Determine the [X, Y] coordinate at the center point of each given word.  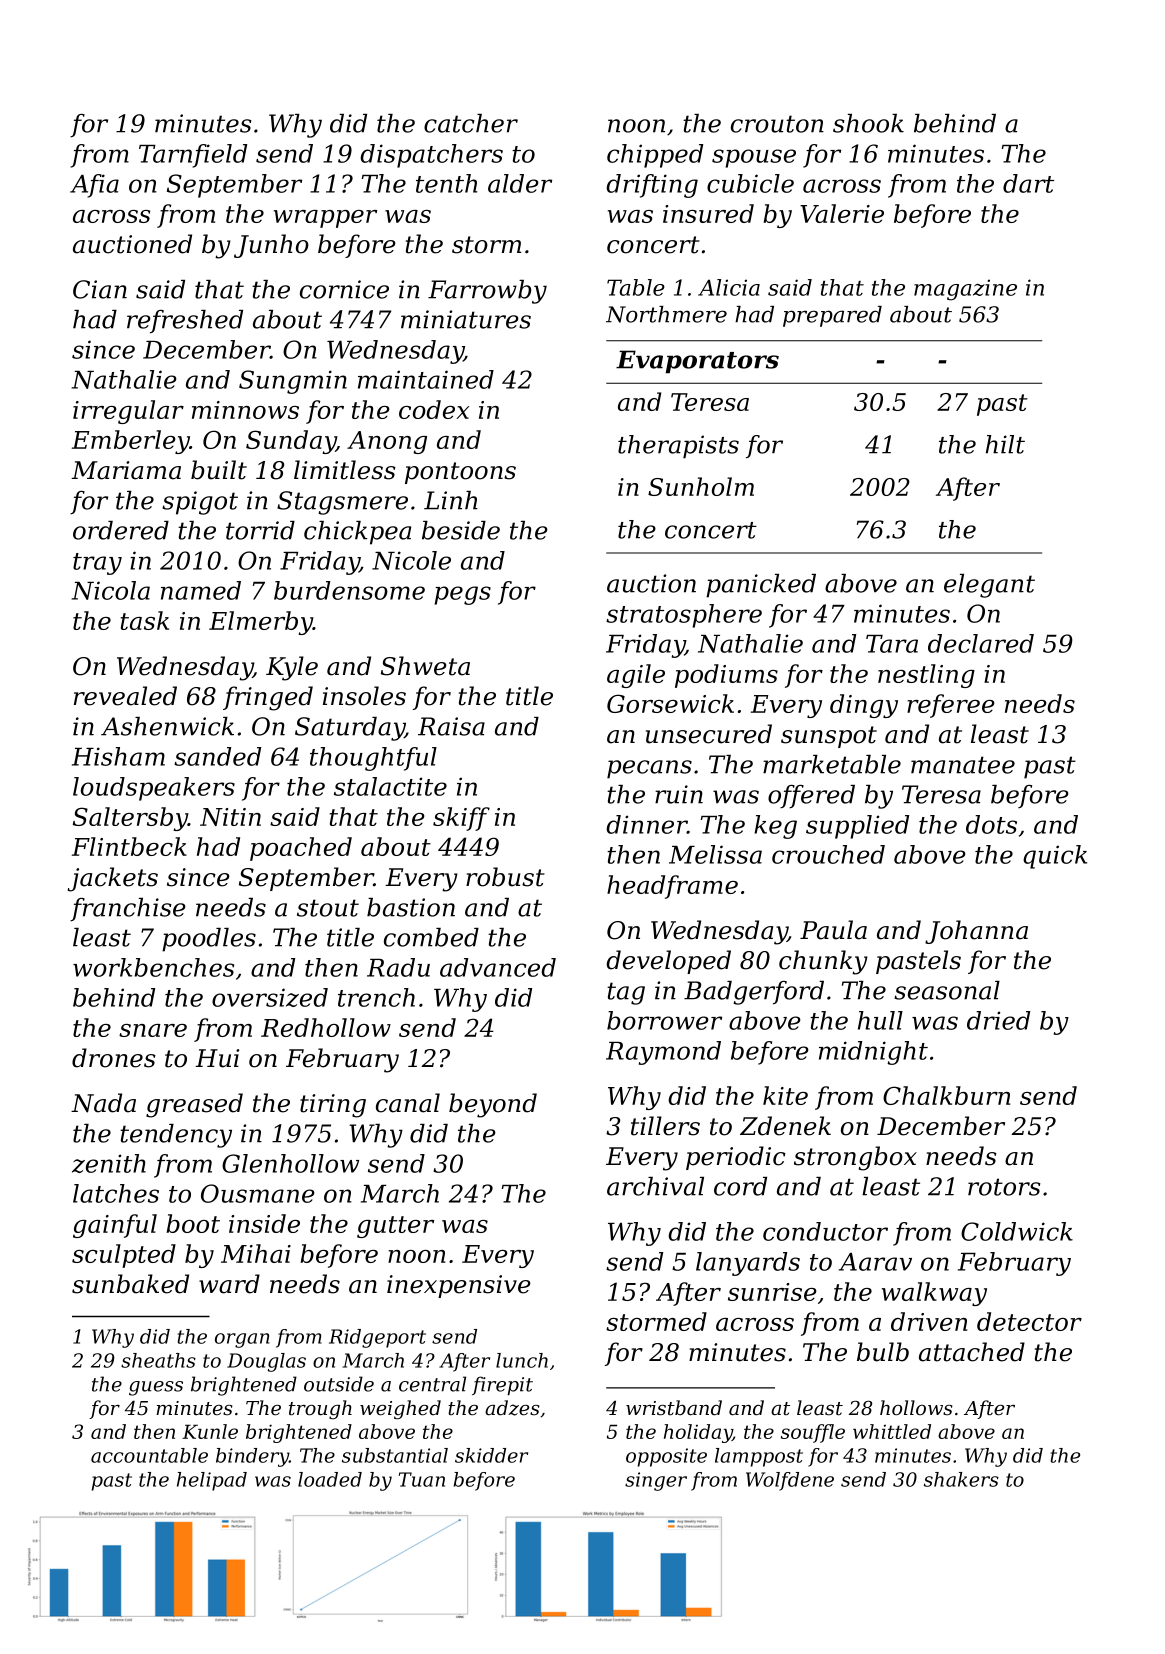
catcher [471, 123]
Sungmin [293, 382]
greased [194, 1105]
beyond [493, 1105]
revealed [125, 696]
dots [991, 824]
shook [868, 123]
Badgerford [754, 993]
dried [998, 1020]
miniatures [466, 319]
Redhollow [326, 1027]
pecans [649, 769]
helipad [212, 1481]
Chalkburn [946, 1095]
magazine [965, 290]
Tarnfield [193, 156]
